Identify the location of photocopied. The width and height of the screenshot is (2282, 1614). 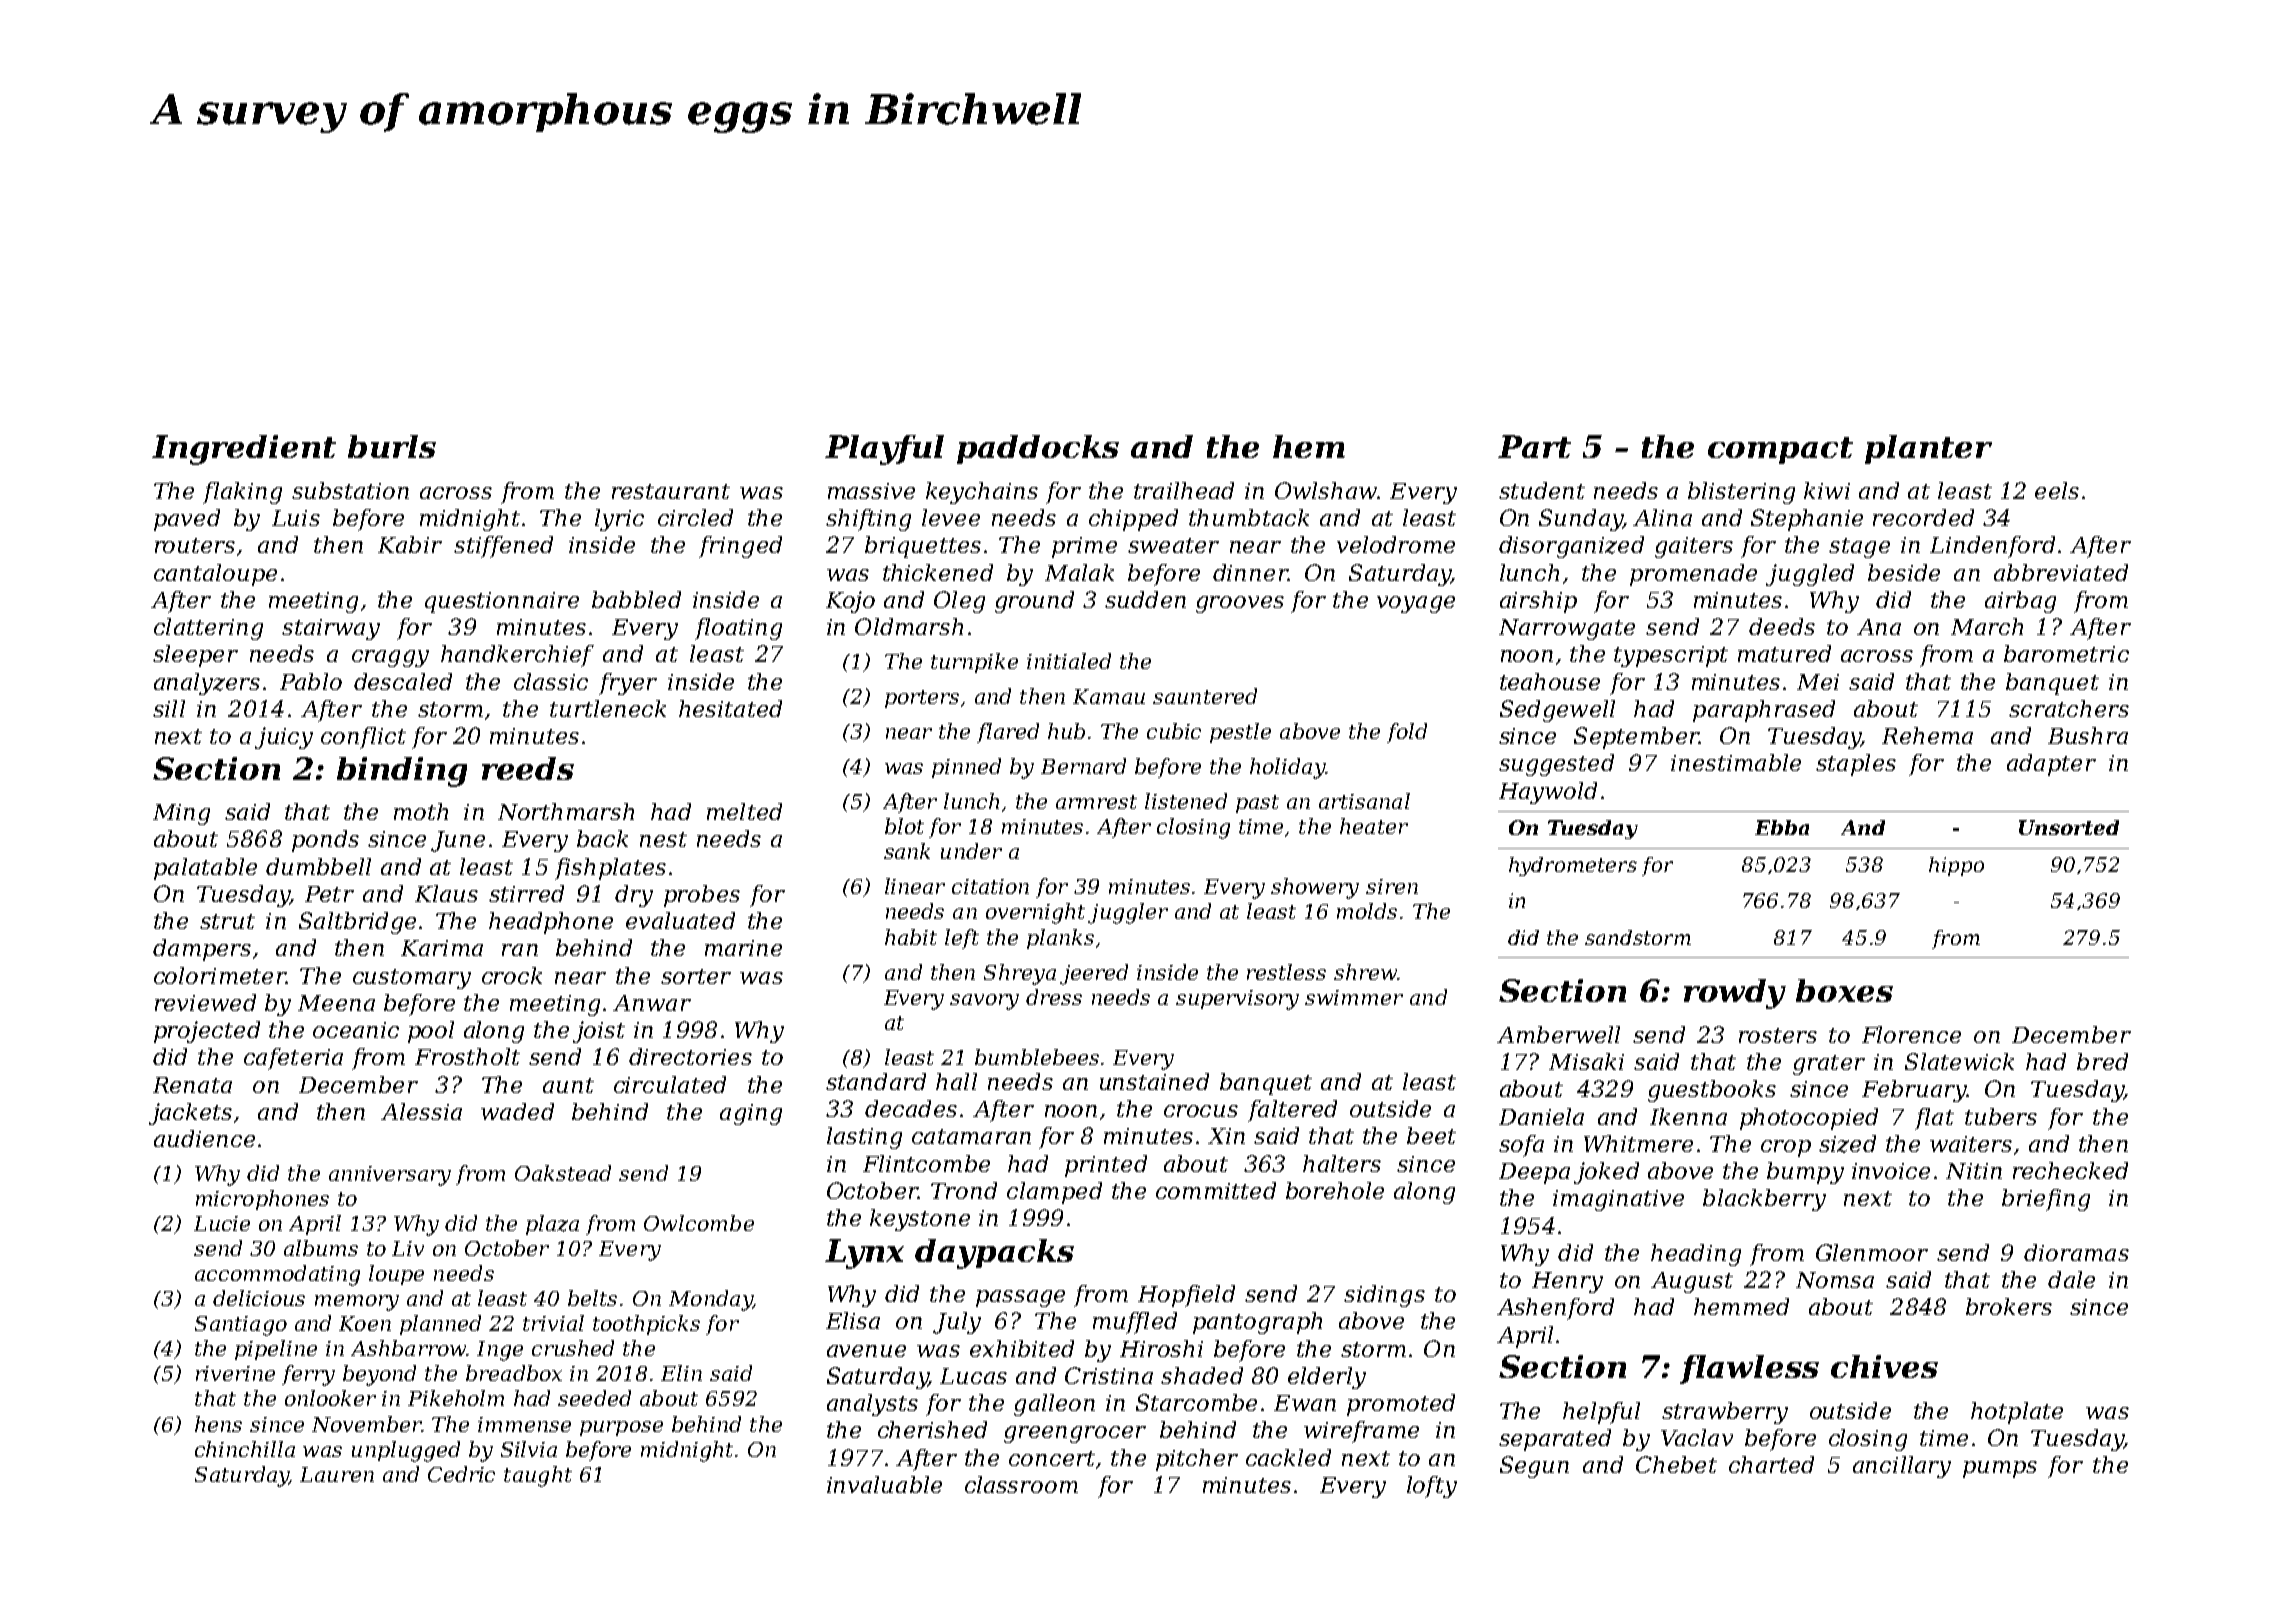
(1809, 1119).
